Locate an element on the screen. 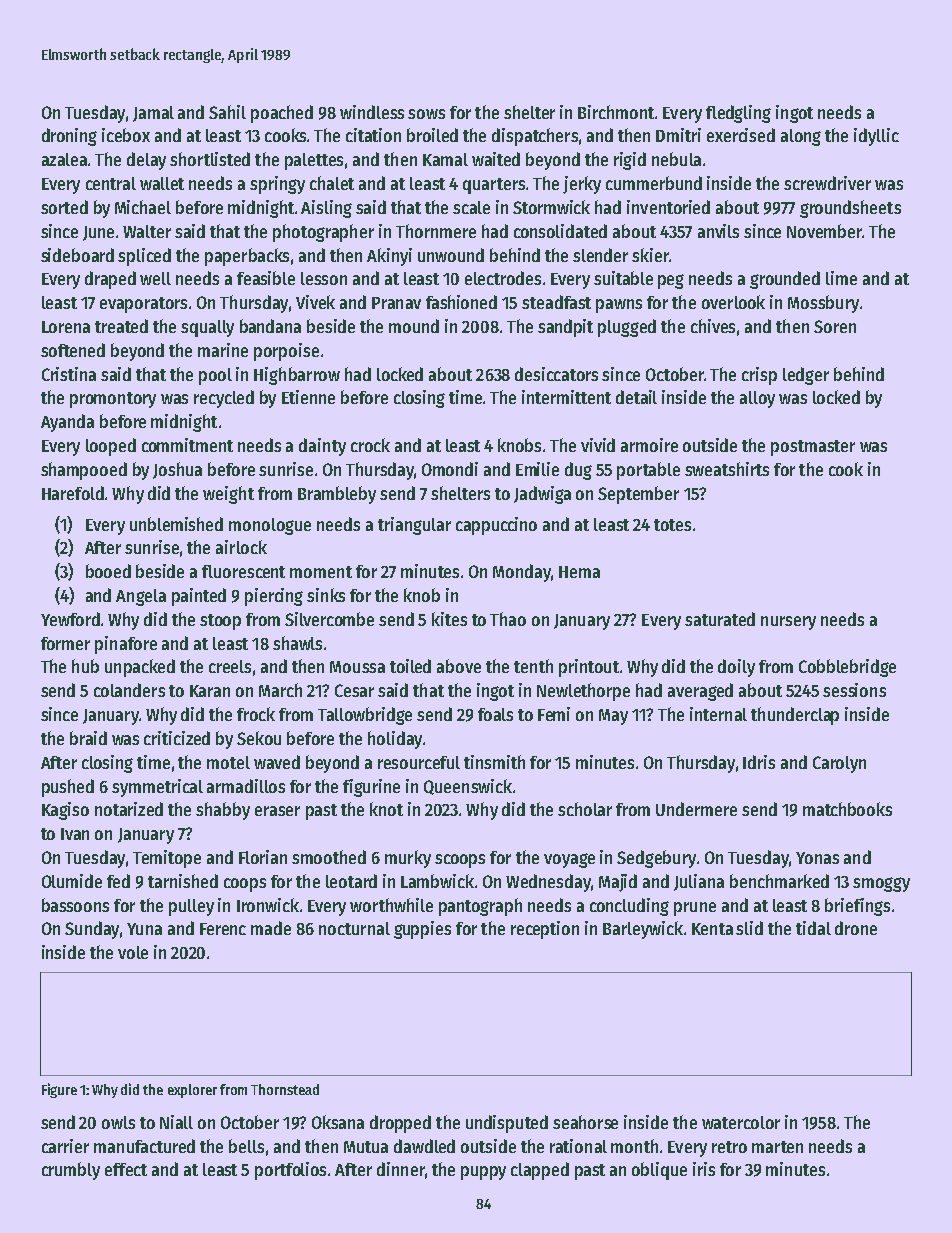  piercing is located at coordinates (274, 597).
